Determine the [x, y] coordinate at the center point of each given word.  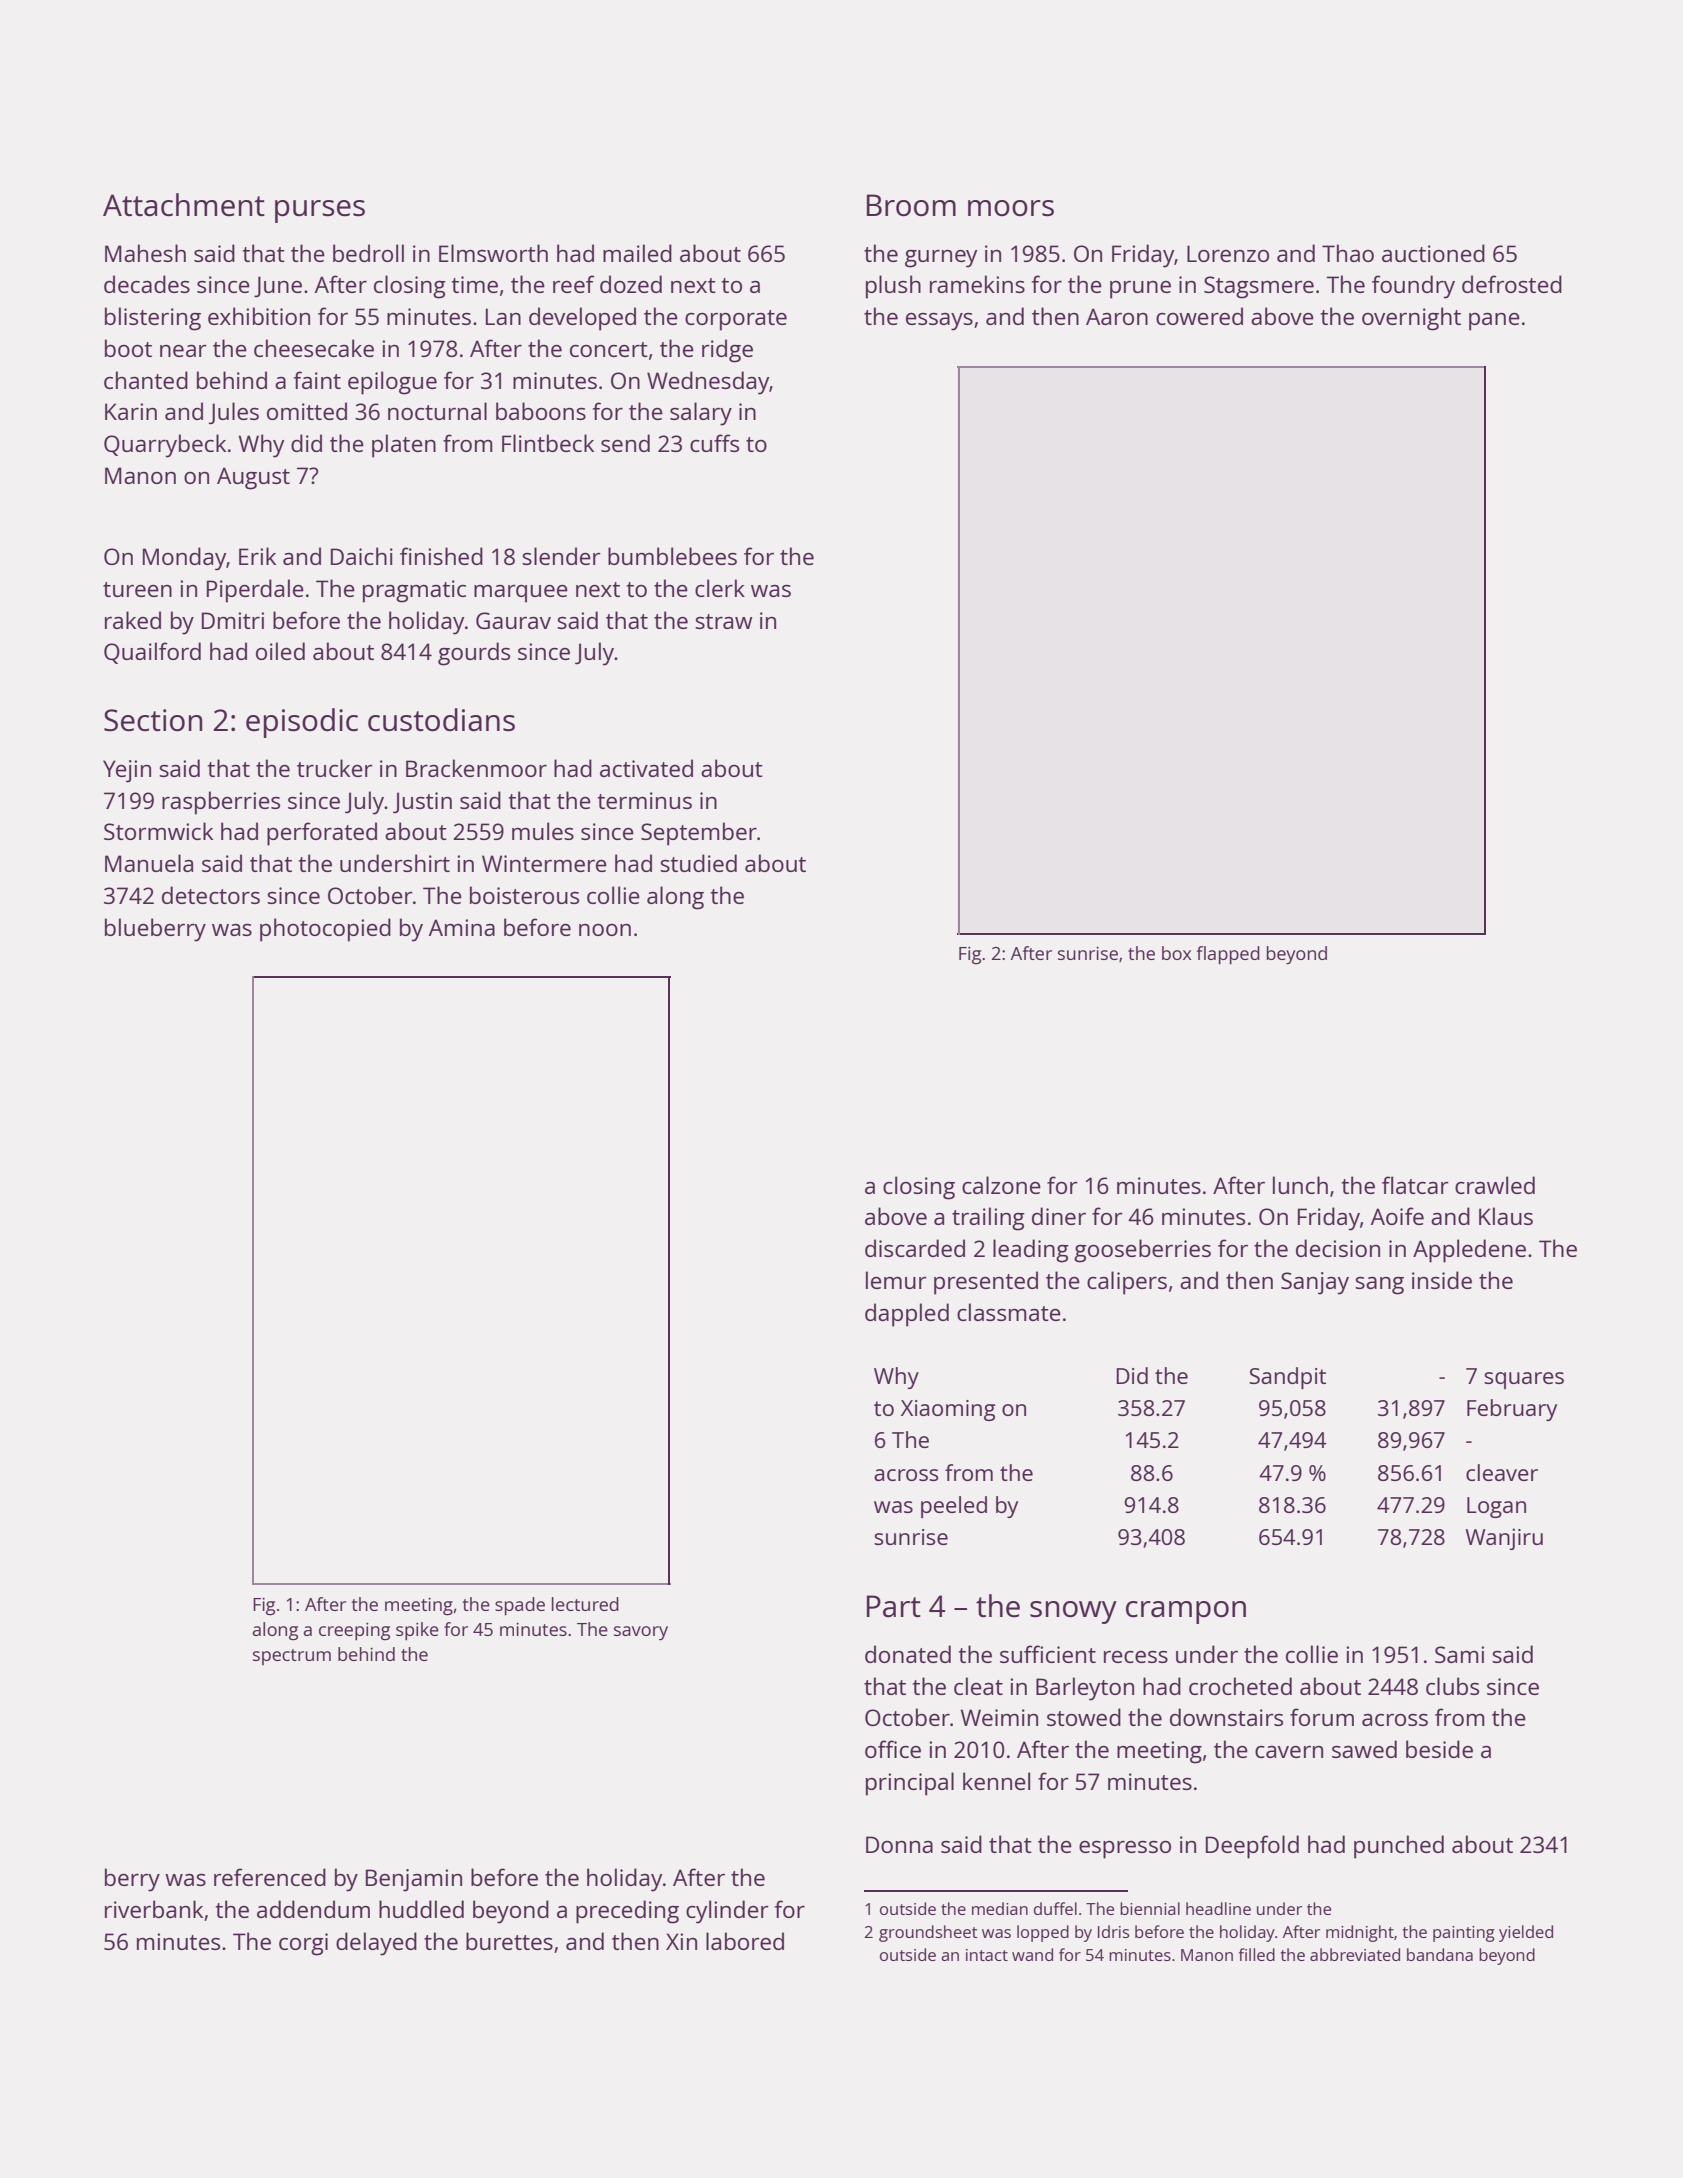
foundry [1413, 287]
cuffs [714, 443]
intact [987, 1955]
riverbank [154, 1909]
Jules [233, 413]
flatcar [1415, 1185]
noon [605, 930]
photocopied [325, 930]
